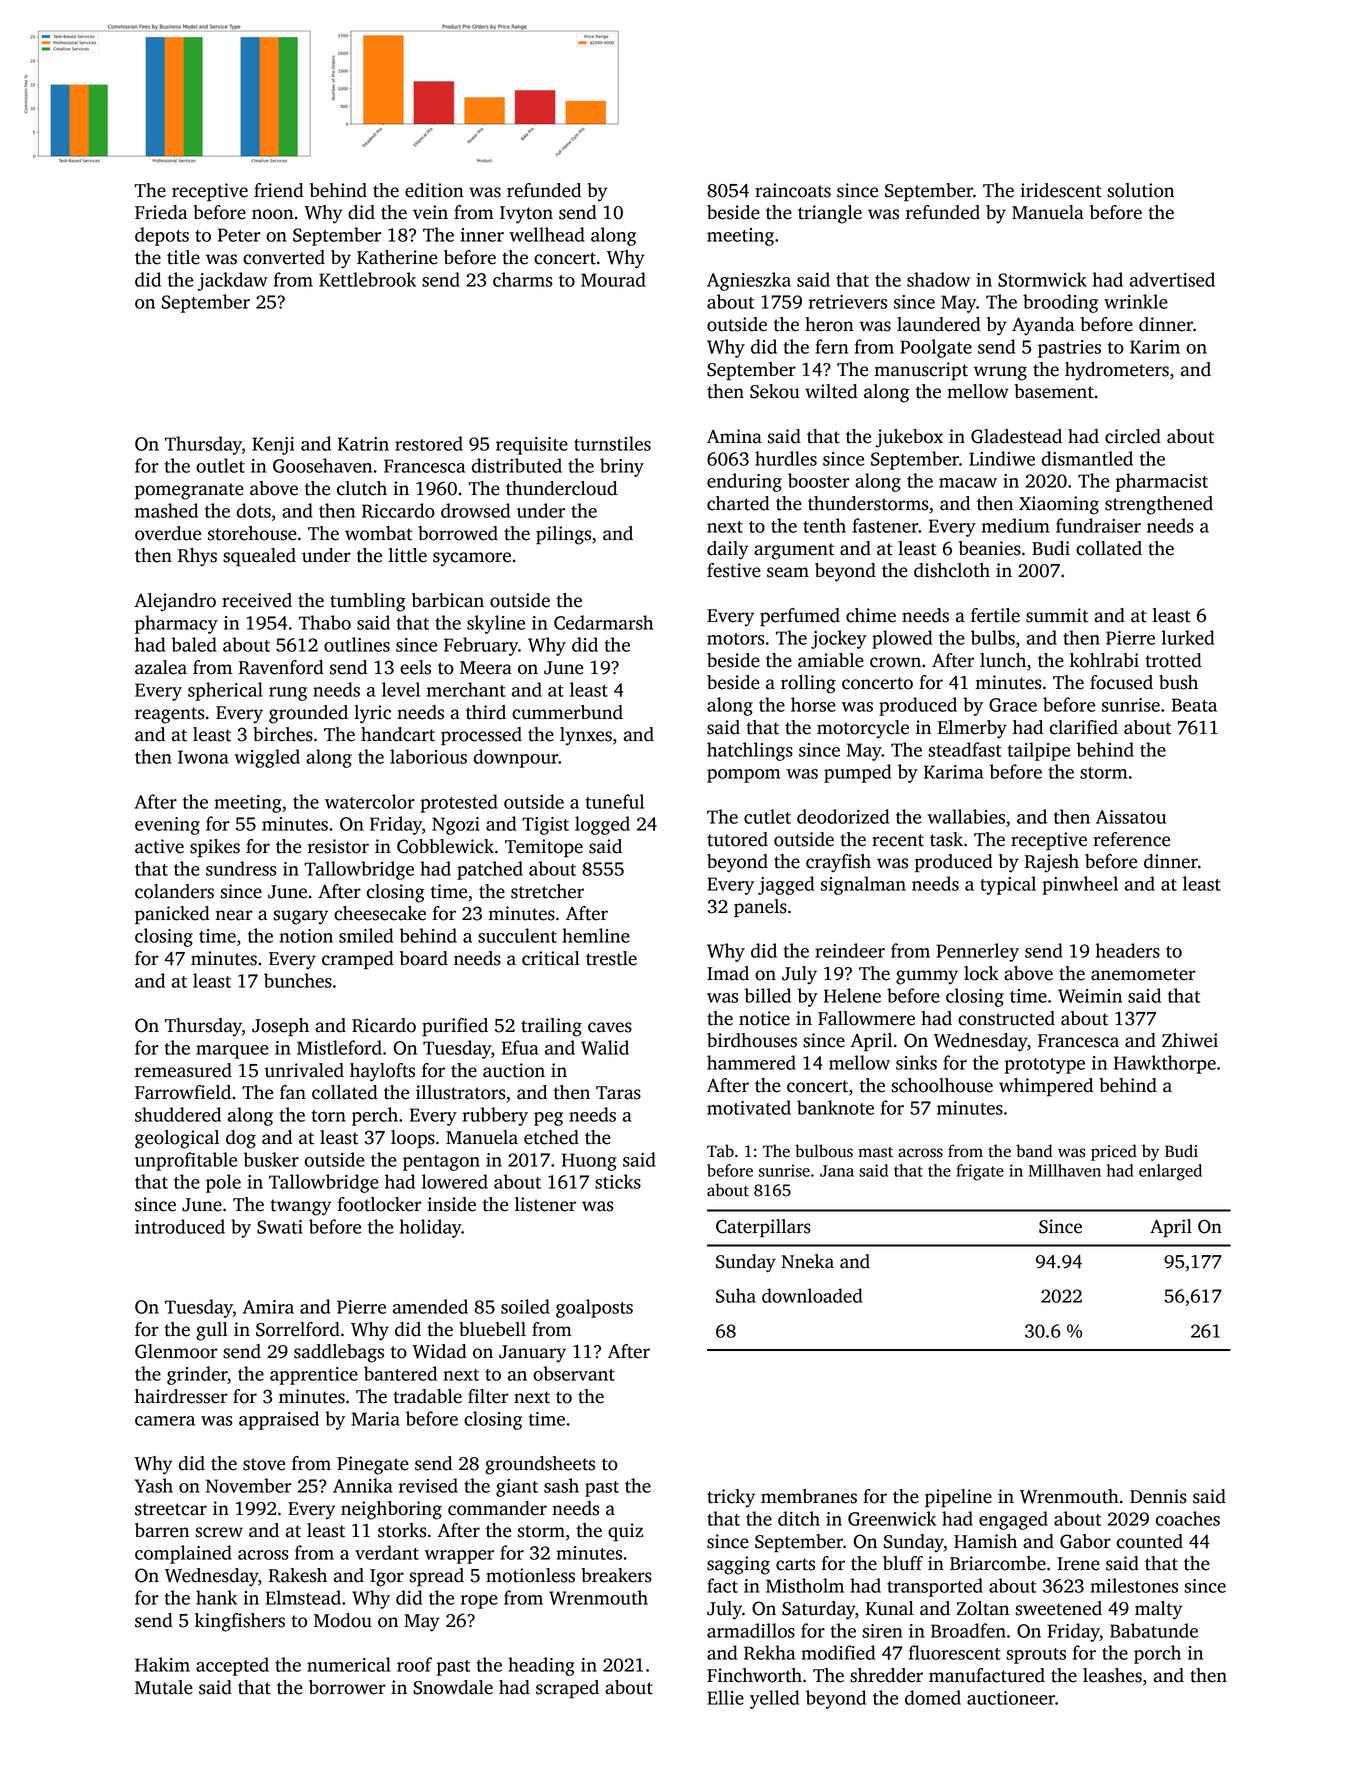 The height and width of the image is (1767, 1365). What do you see at coordinates (603, 622) in the image?
I see `Cedarmarsh` at bounding box center [603, 622].
